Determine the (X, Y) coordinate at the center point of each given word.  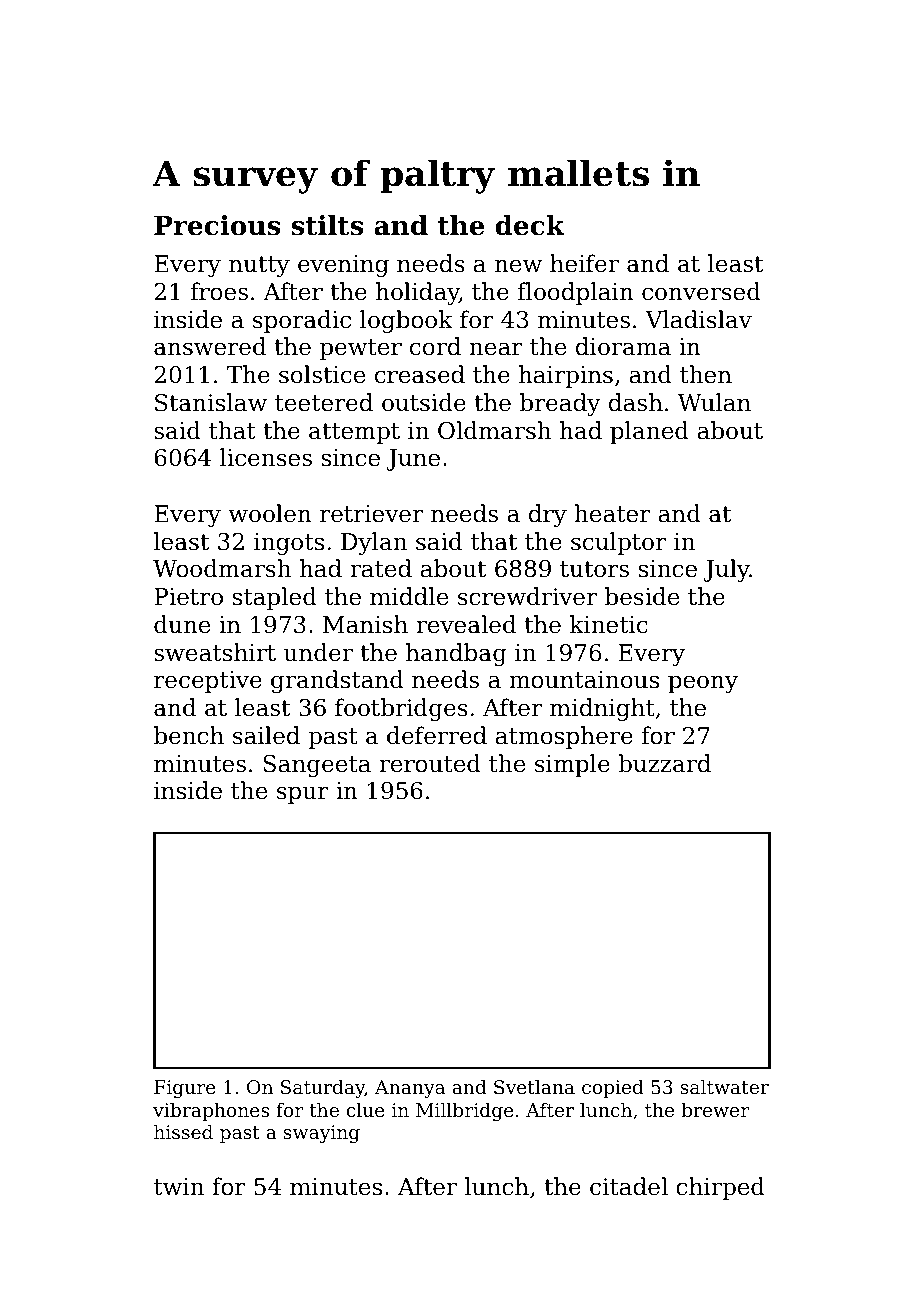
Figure (185, 1089)
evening (343, 266)
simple (572, 765)
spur (303, 795)
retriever (371, 514)
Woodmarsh (222, 568)
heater (612, 513)
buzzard (664, 763)
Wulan (714, 402)
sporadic (302, 321)
